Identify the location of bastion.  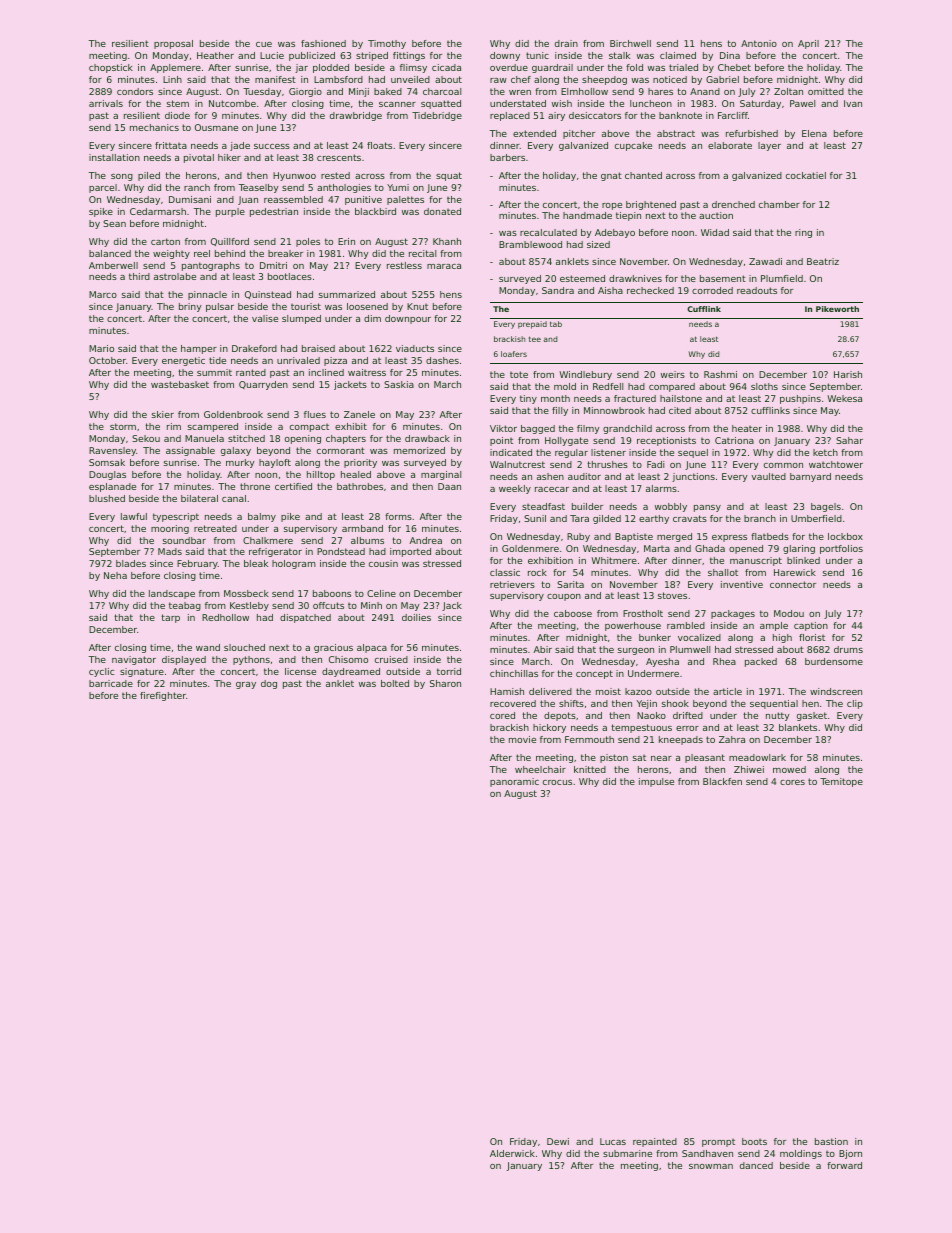
(831, 1141).
